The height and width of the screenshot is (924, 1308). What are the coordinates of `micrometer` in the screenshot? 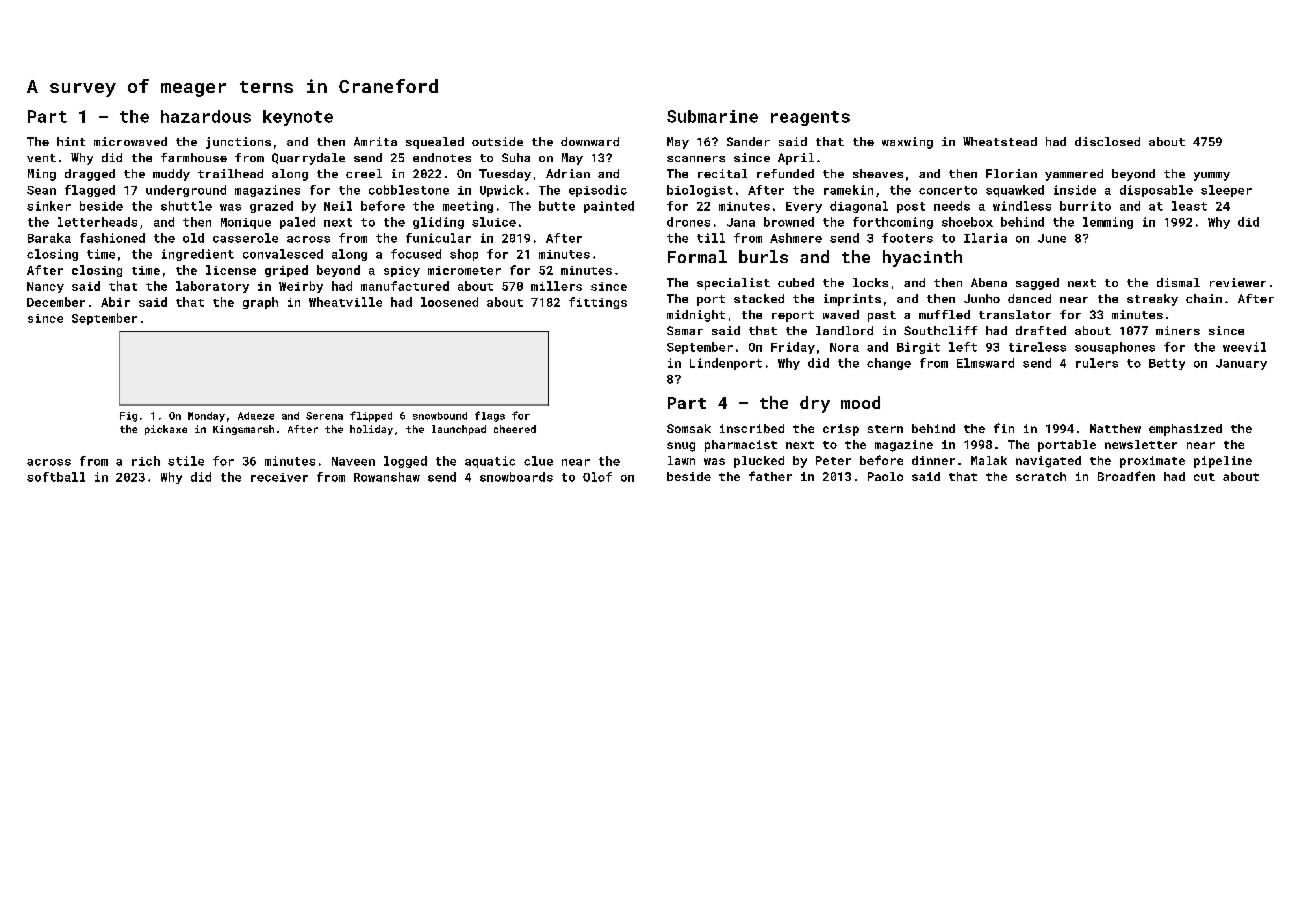 It's located at (464, 270).
